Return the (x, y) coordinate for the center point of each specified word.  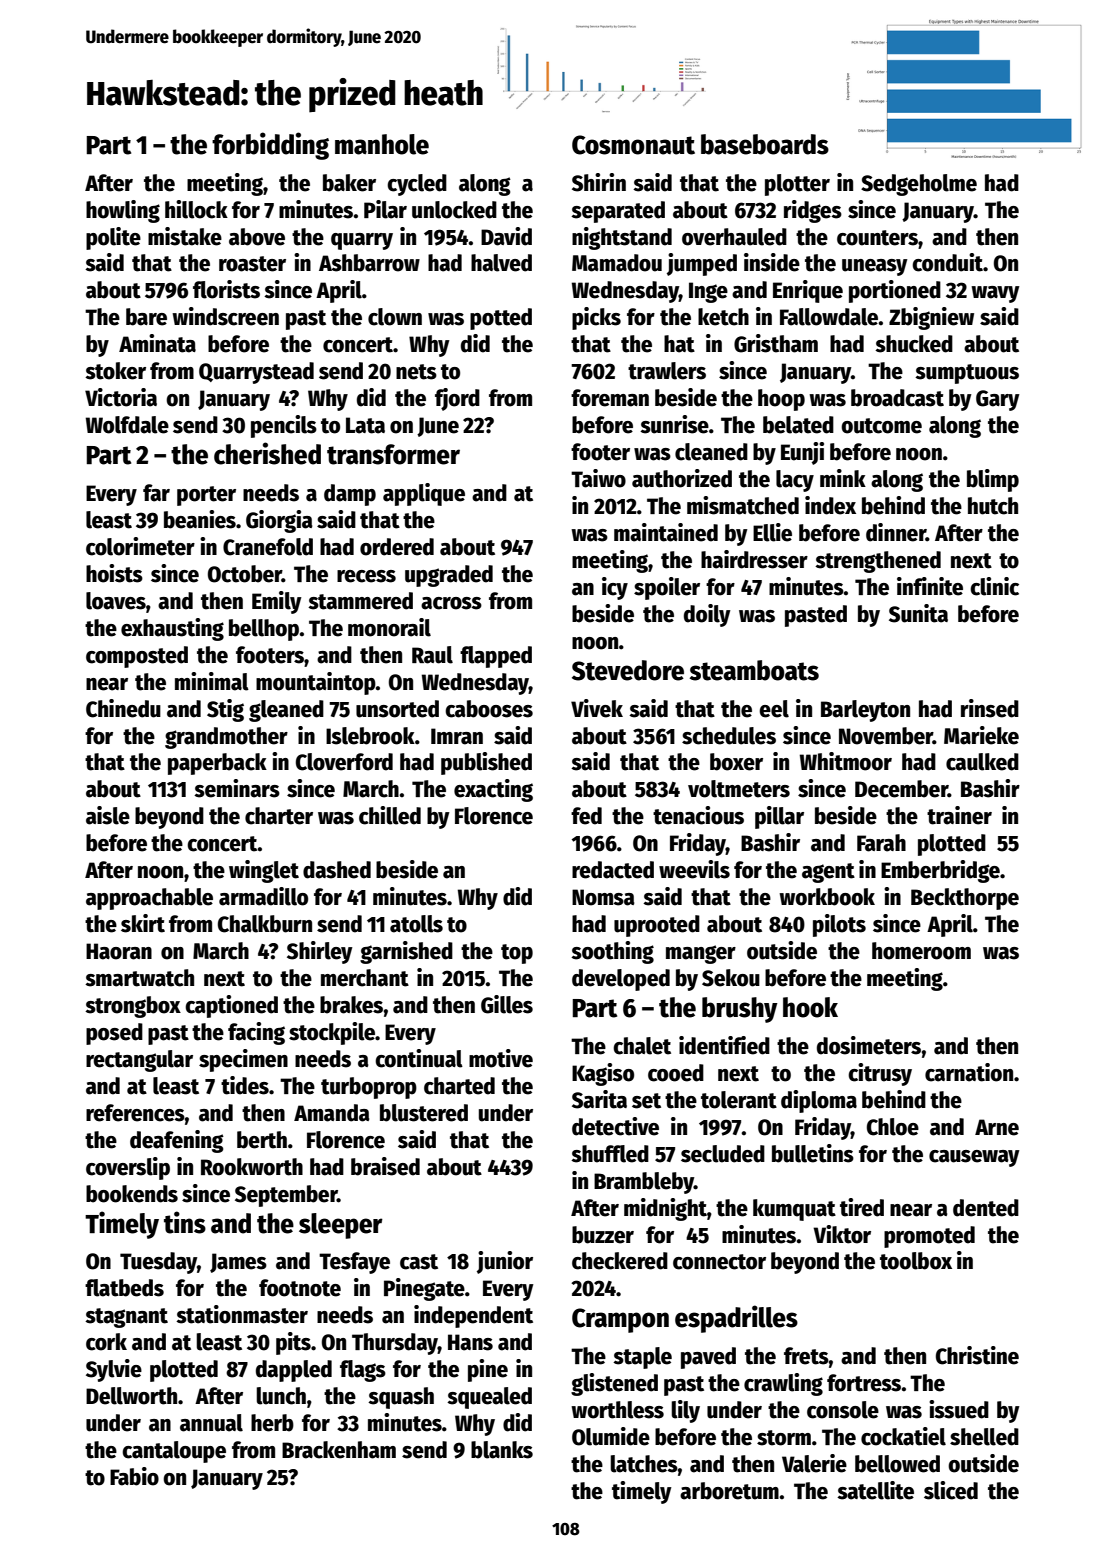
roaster (252, 264)
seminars (237, 788)
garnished (406, 952)
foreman (610, 398)
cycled (417, 185)
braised (385, 1166)
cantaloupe (174, 1452)
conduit (947, 262)
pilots (839, 925)
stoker (115, 371)
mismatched (743, 505)
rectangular (139, 1061)
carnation (969, 1072)
